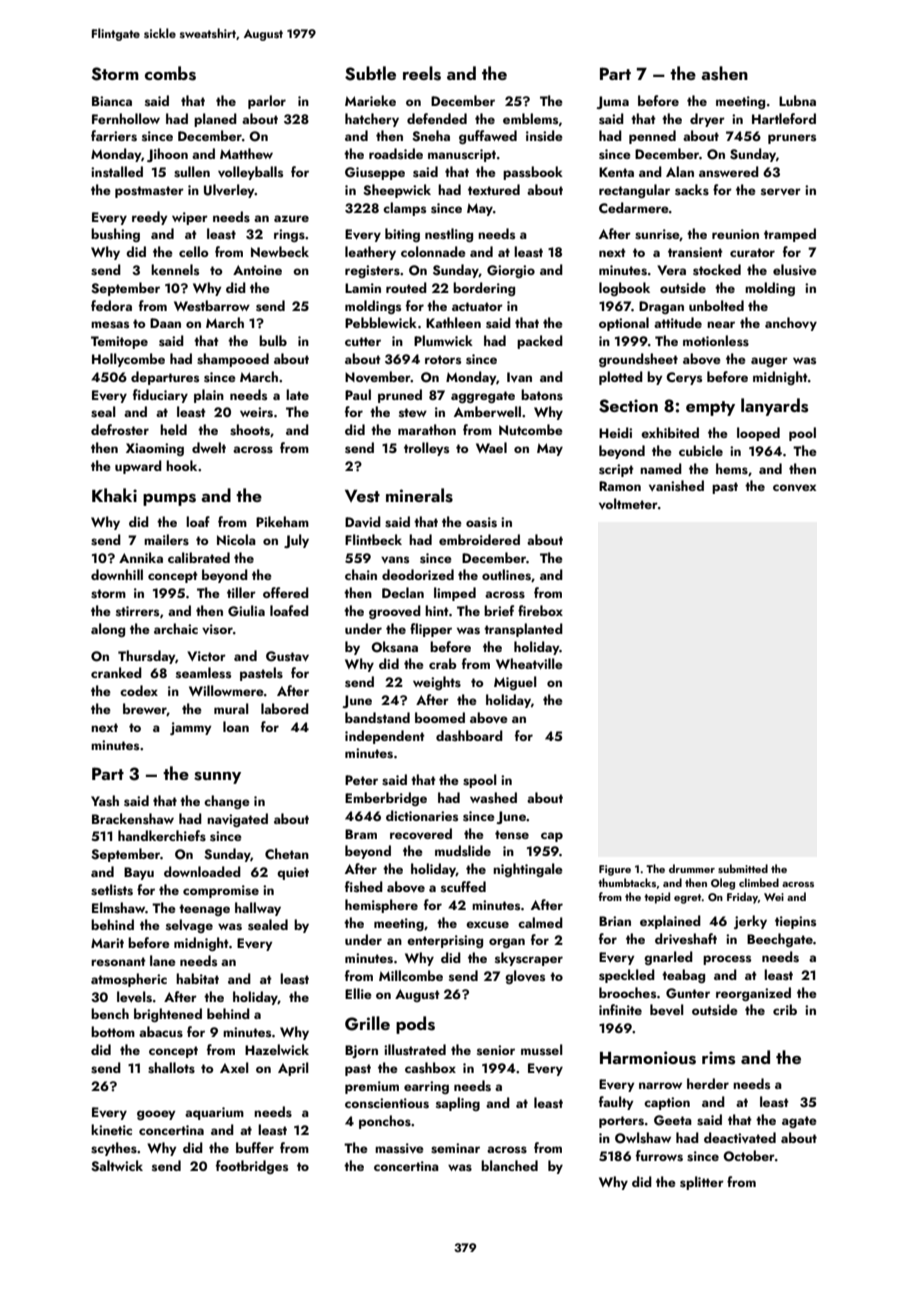 The height and width of the image is (1316, 908). Describe the element at coordinates (422, 815) in the image. I see `dictionaries` at that location.
